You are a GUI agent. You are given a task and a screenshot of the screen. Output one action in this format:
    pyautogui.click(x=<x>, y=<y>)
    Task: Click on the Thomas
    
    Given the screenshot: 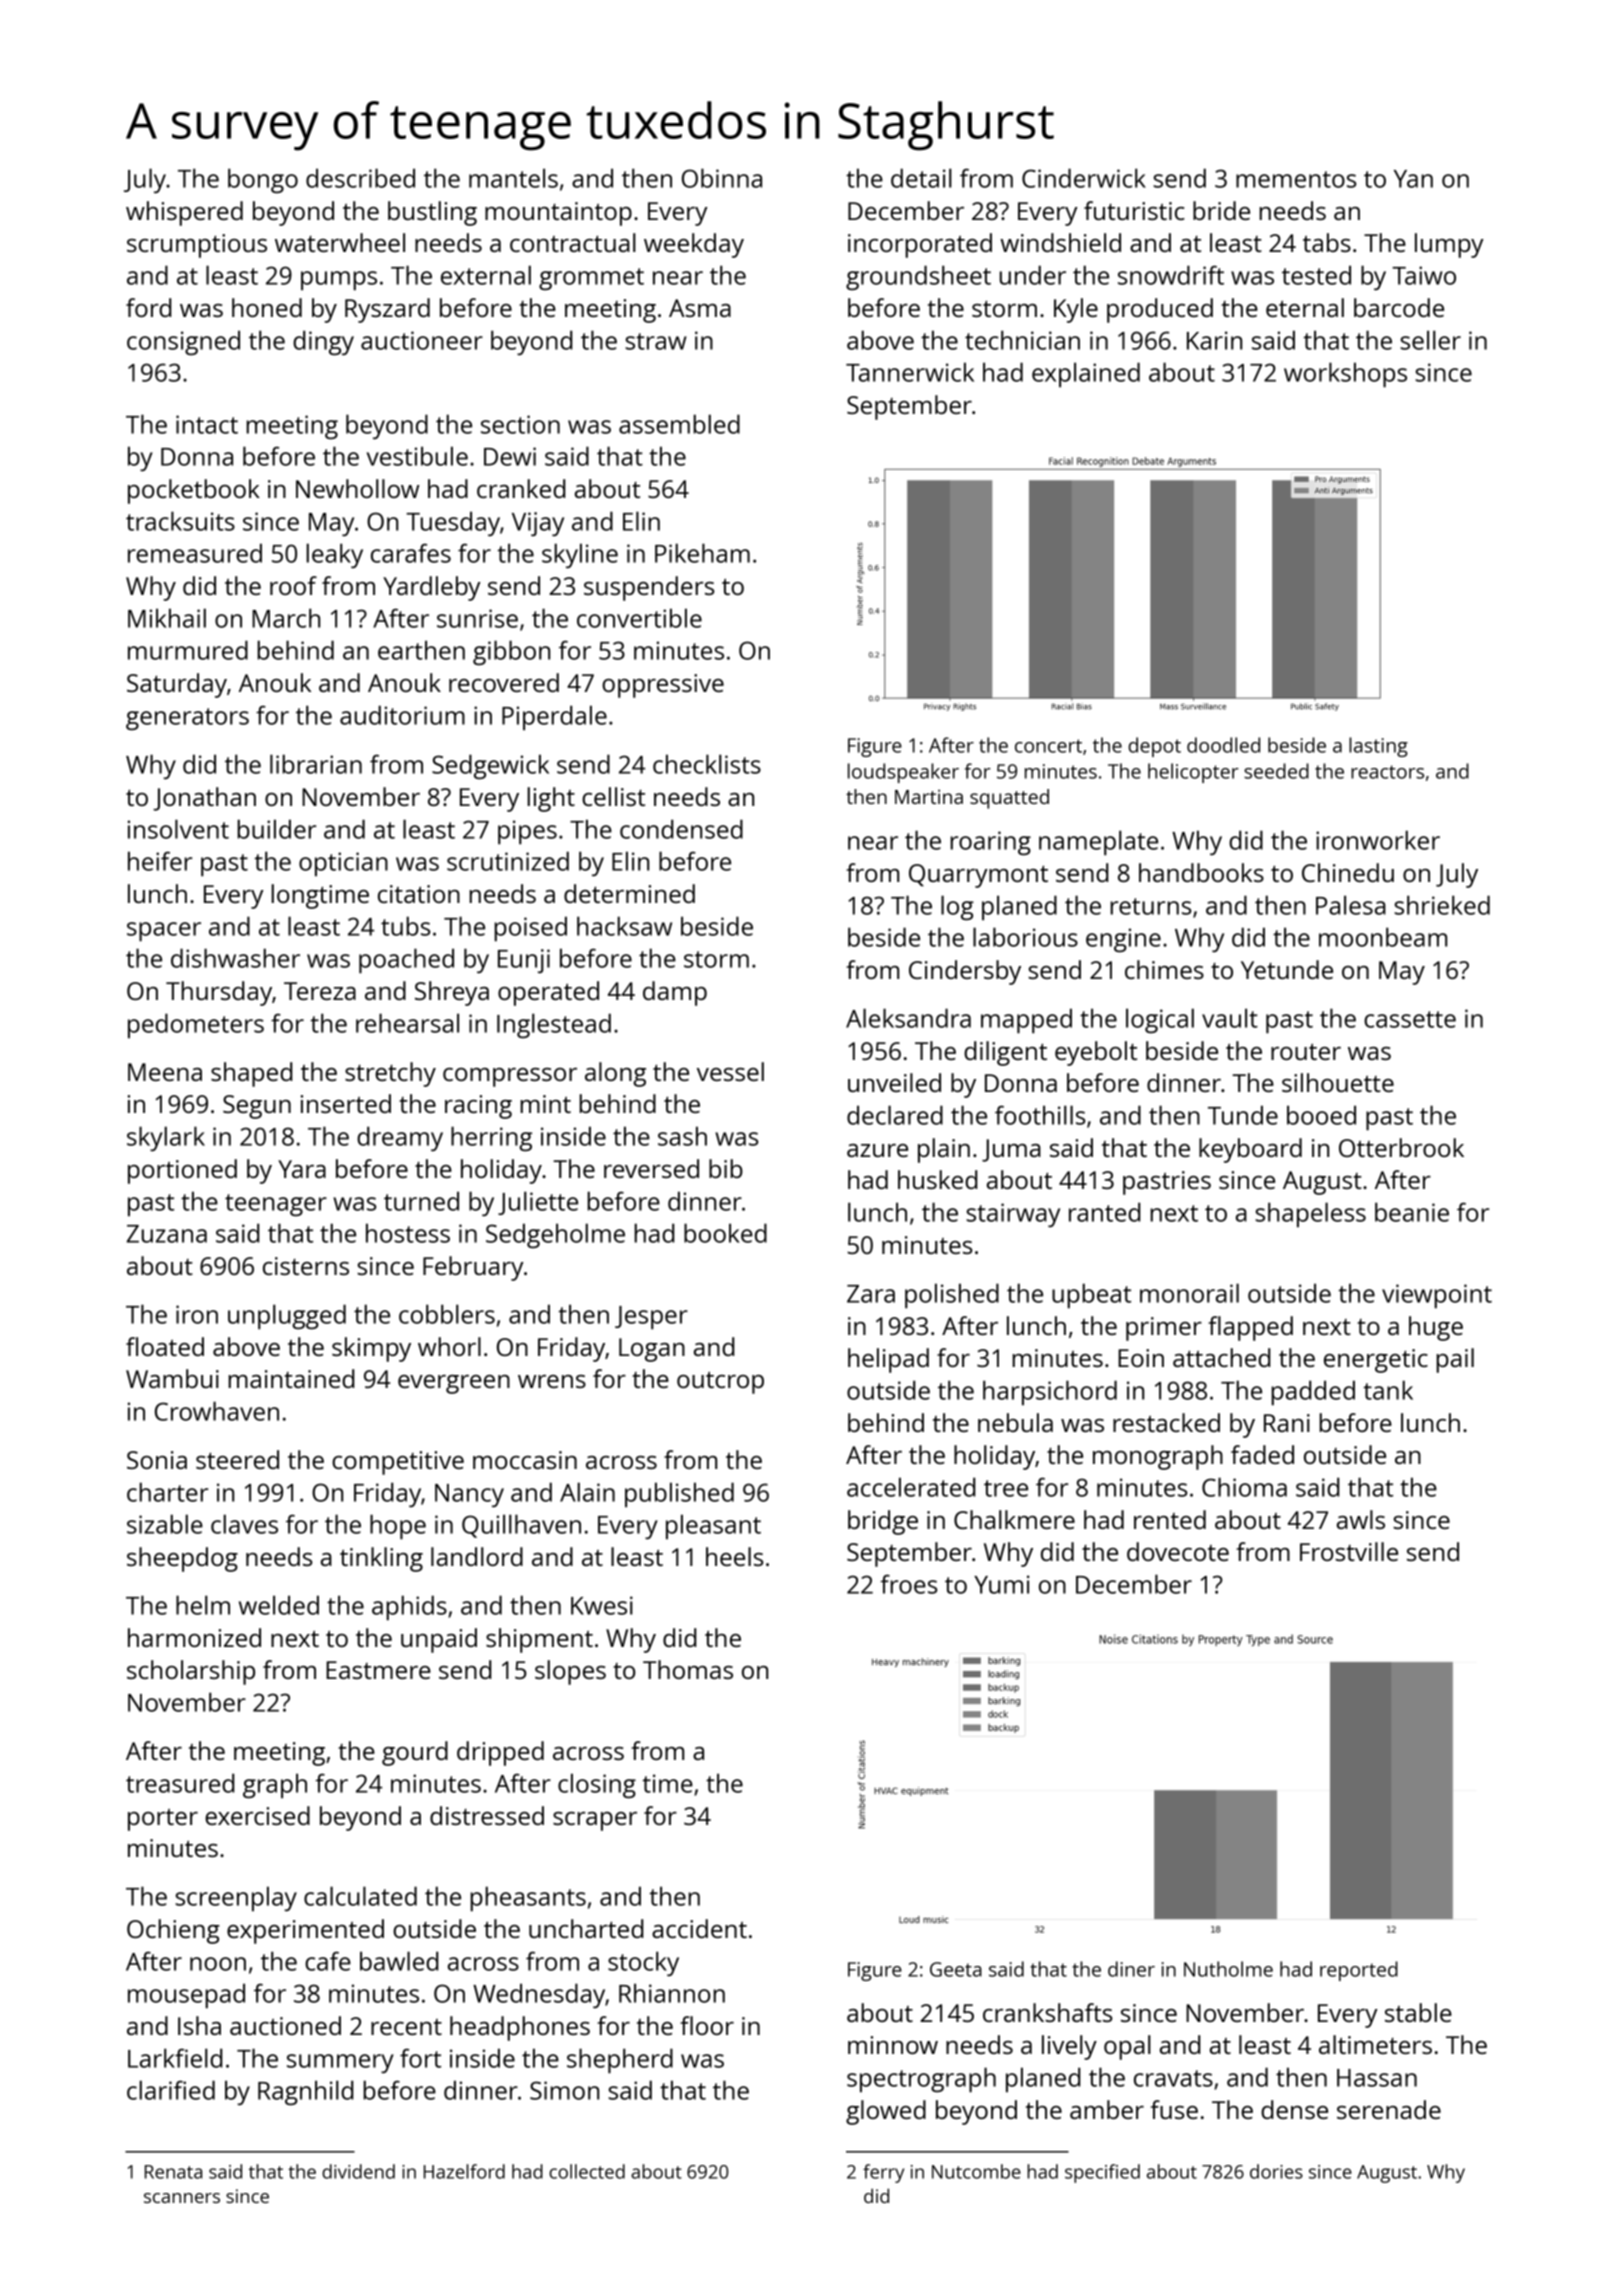 What is the action you would take?
    pyautogui.click(x=688, y=1669)
